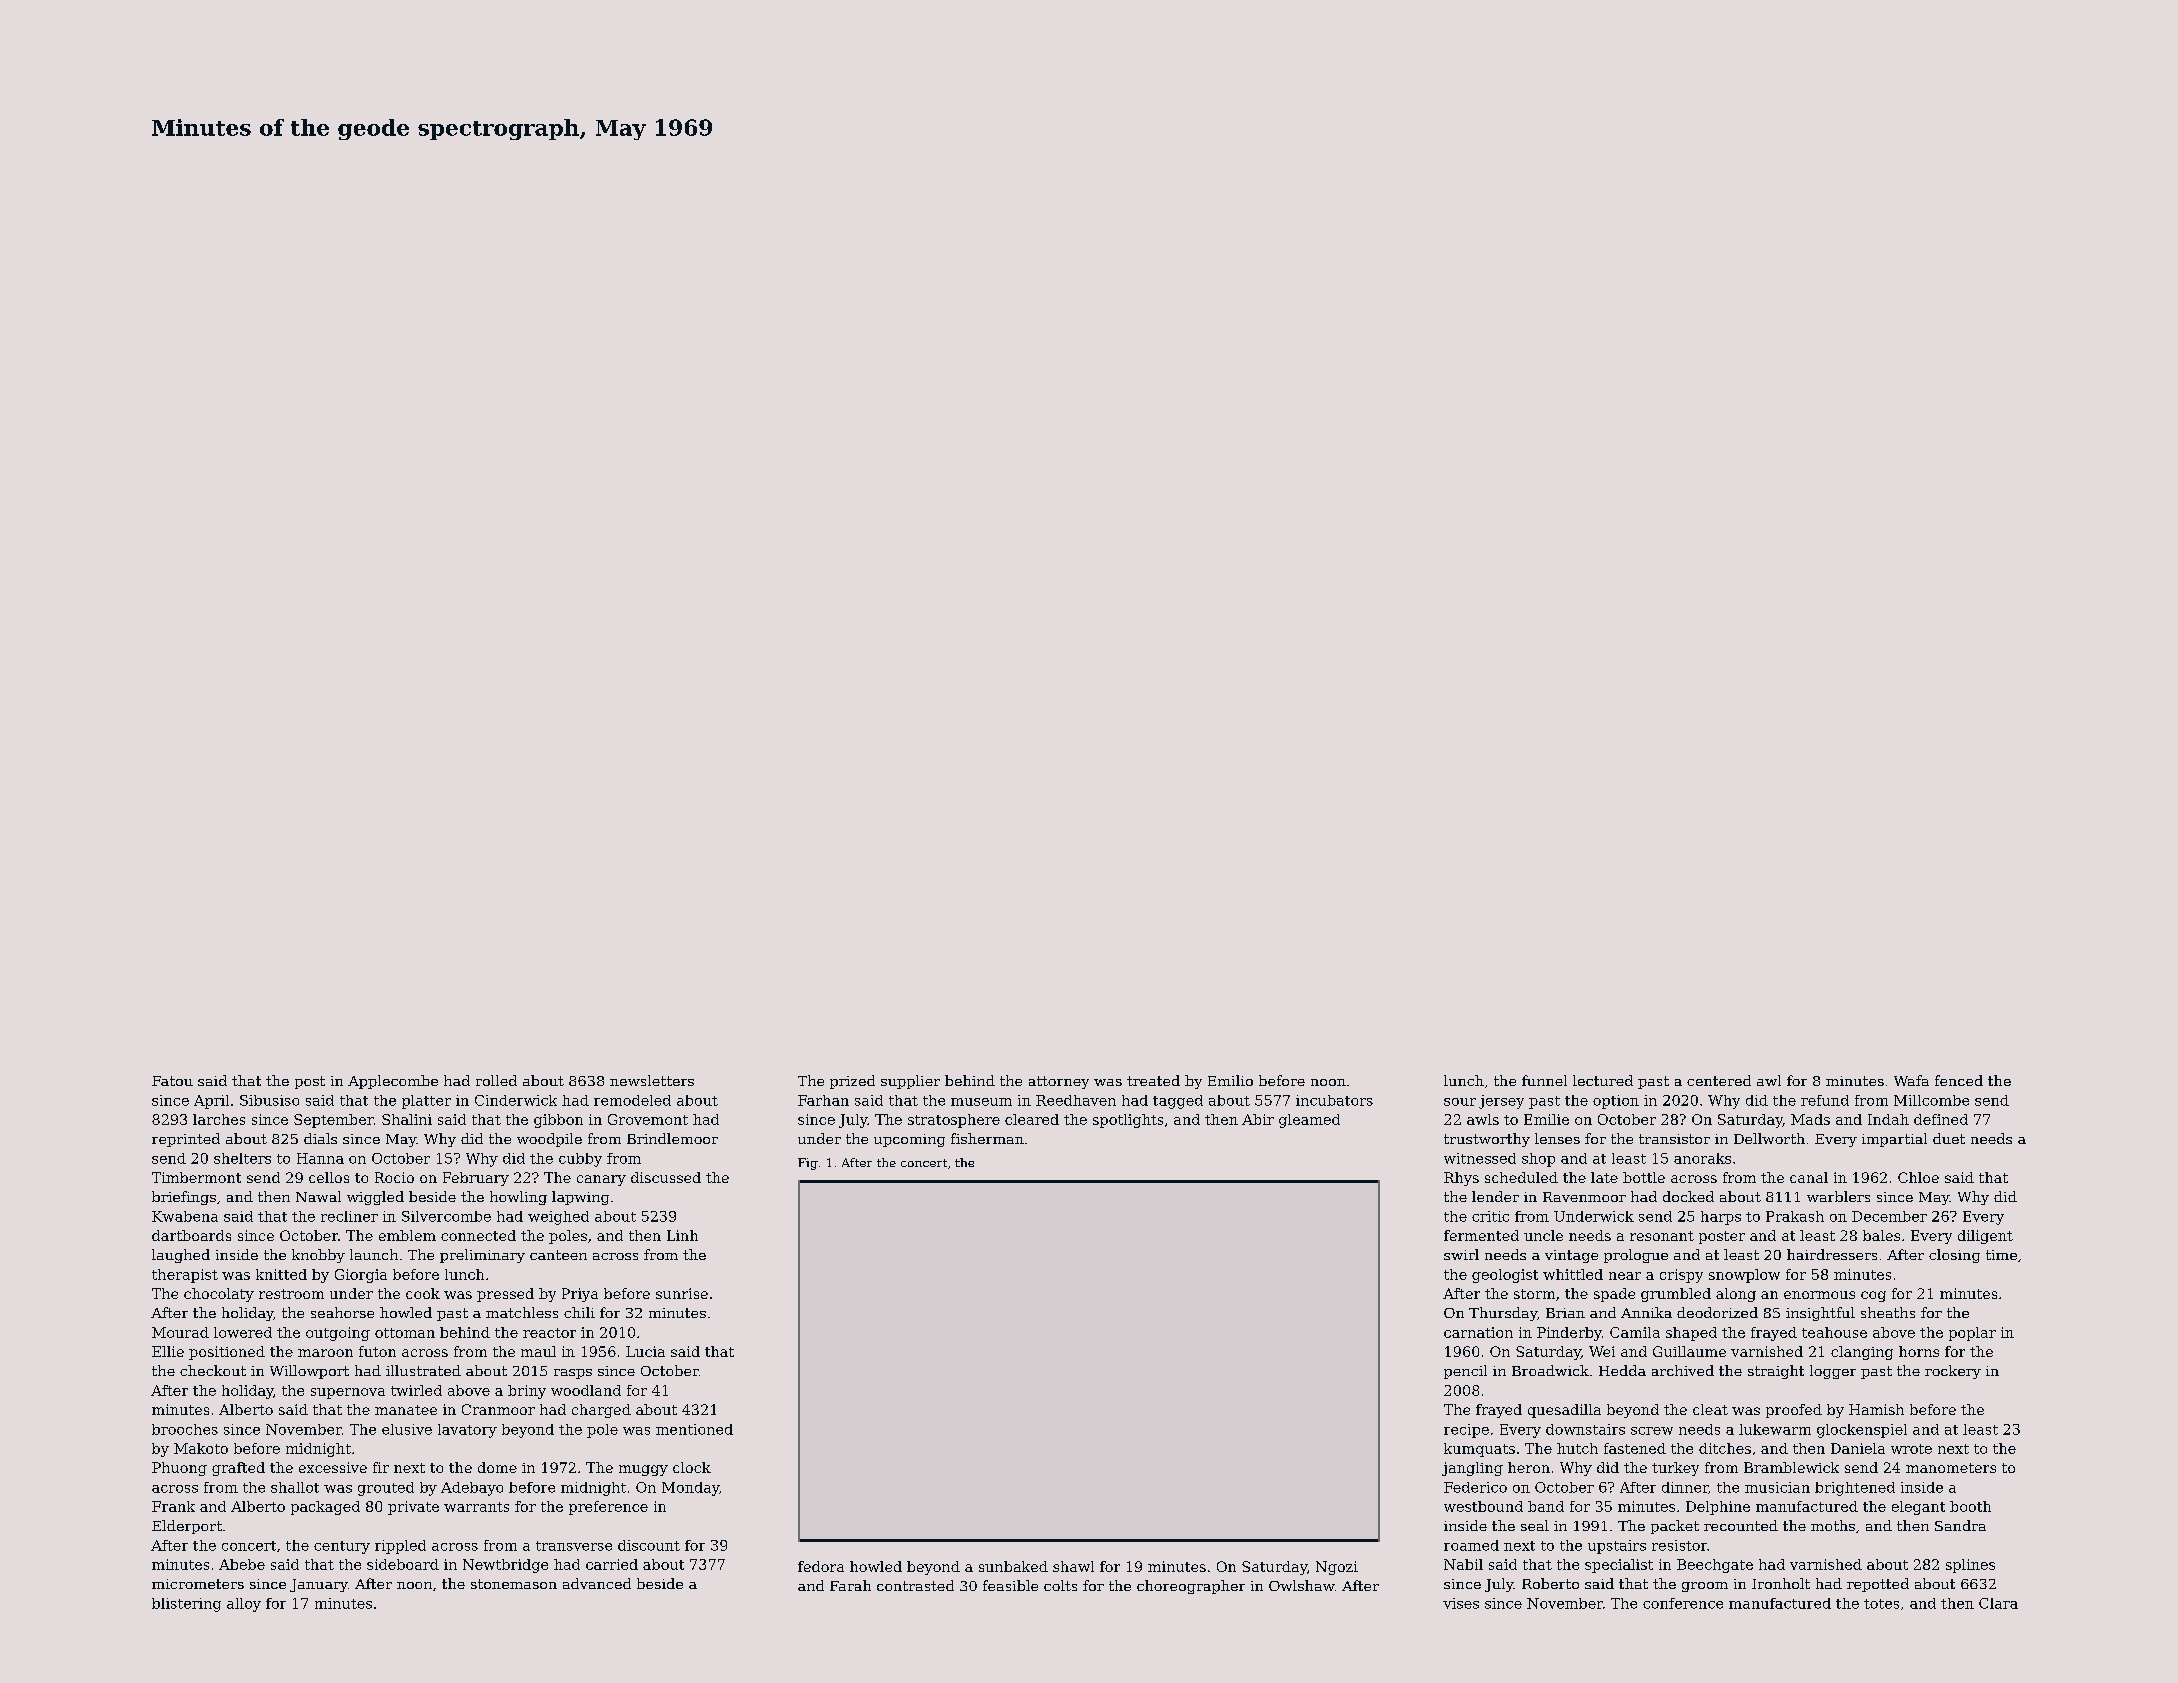 The height and width of the document is (1683, 2178). What do you see at coordinates (987, 1138) in the document?
I see `fisherman` at bounding box center [987, 1138].
